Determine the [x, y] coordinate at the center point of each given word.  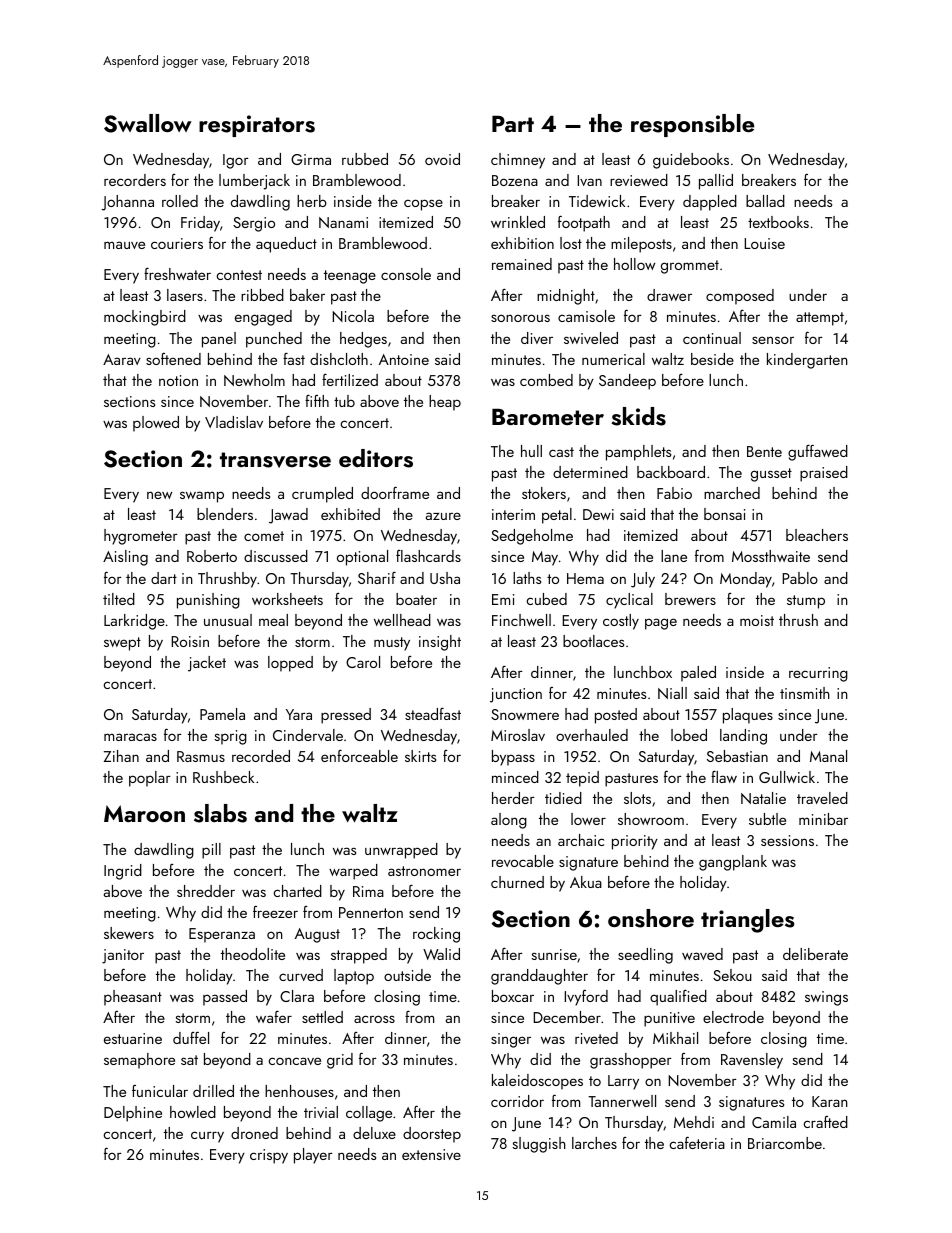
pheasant [133, 998]
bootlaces [593, 641]
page [661, 624]
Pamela [222, 714]
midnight [566, 297]
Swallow [148, 123]
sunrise [554, 954]
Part [513, 123]
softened [173, 359]
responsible [692, 125]
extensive [431, 1154]
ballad [765, 201]
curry [207, 1137]
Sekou [732, 975]
